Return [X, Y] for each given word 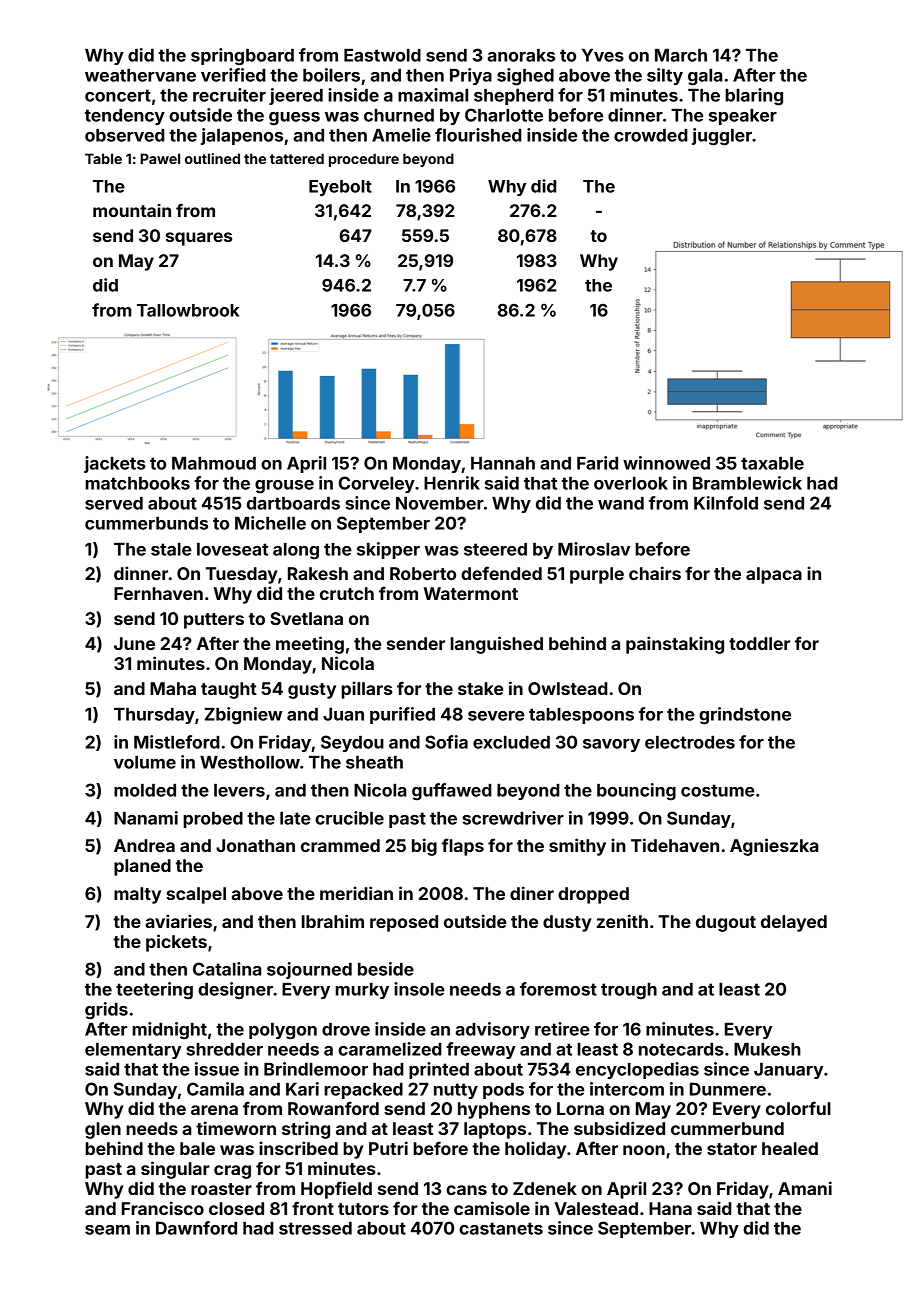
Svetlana [306, 618]
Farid [597, 463]
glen [103, 1130]
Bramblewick [747, 483]
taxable [772, 463]
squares [199, 239]
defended [501, 573]
